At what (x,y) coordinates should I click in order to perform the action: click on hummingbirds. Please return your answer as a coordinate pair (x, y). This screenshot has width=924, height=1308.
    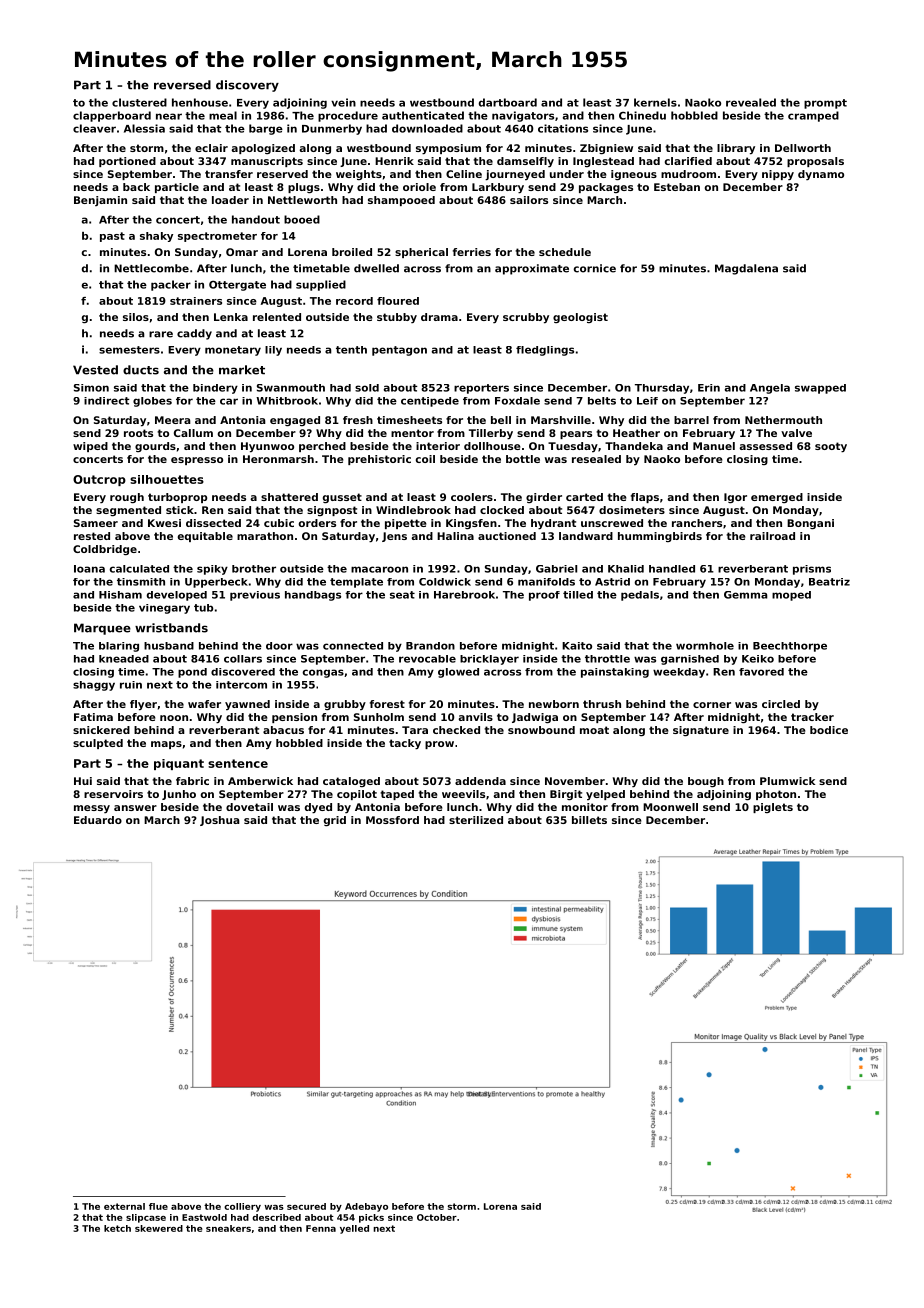
    Looking at the image, I should click on (660, 537).
